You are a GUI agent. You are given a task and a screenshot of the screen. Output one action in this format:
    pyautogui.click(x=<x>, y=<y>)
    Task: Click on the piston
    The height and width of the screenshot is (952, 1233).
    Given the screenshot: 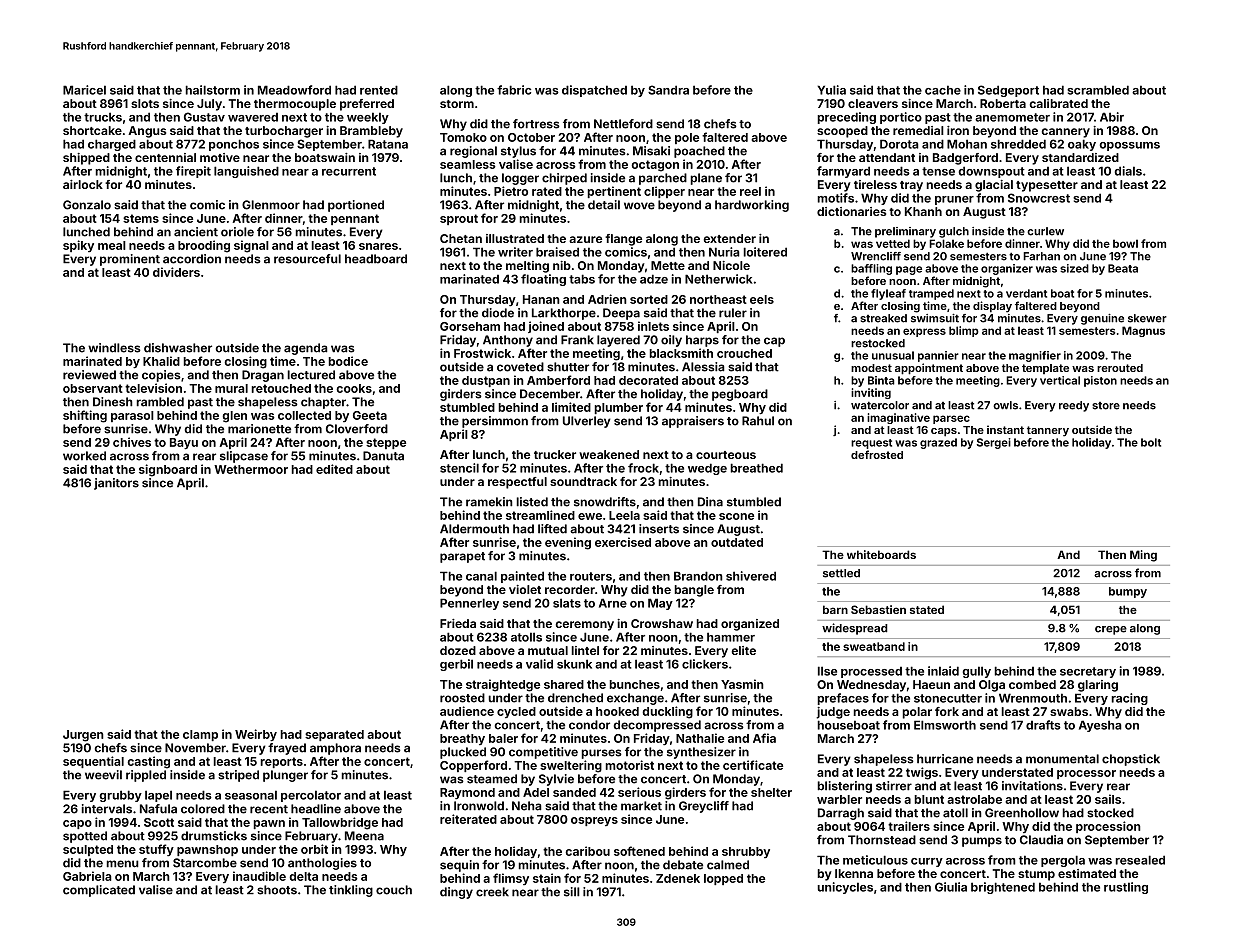 What is the action you would take?
    pyautogui.click(x=1100, y=381)
